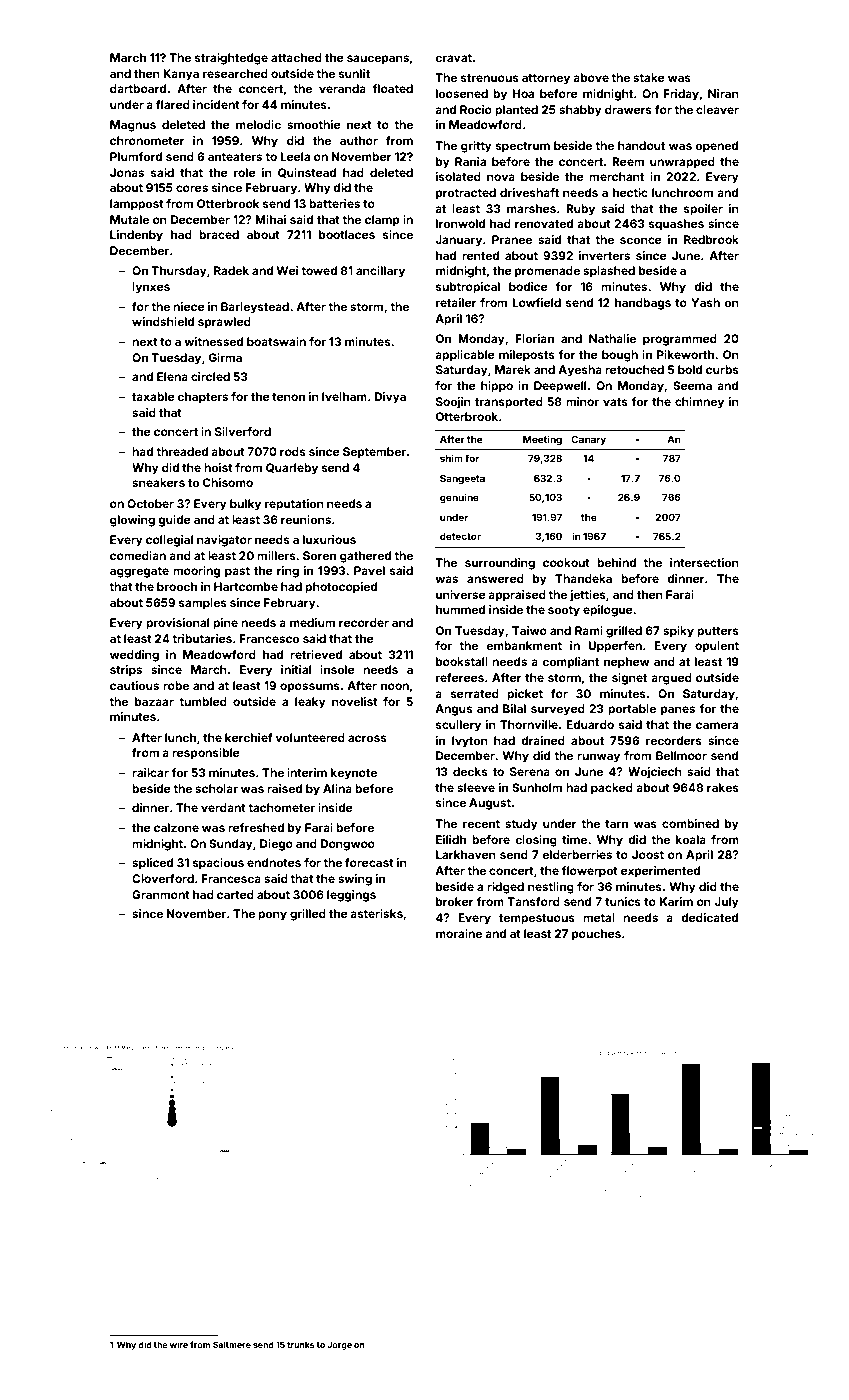 Image resolution: width=849 pixels, height=1400 pixels. I want to click on argued, so click(671, 679).
